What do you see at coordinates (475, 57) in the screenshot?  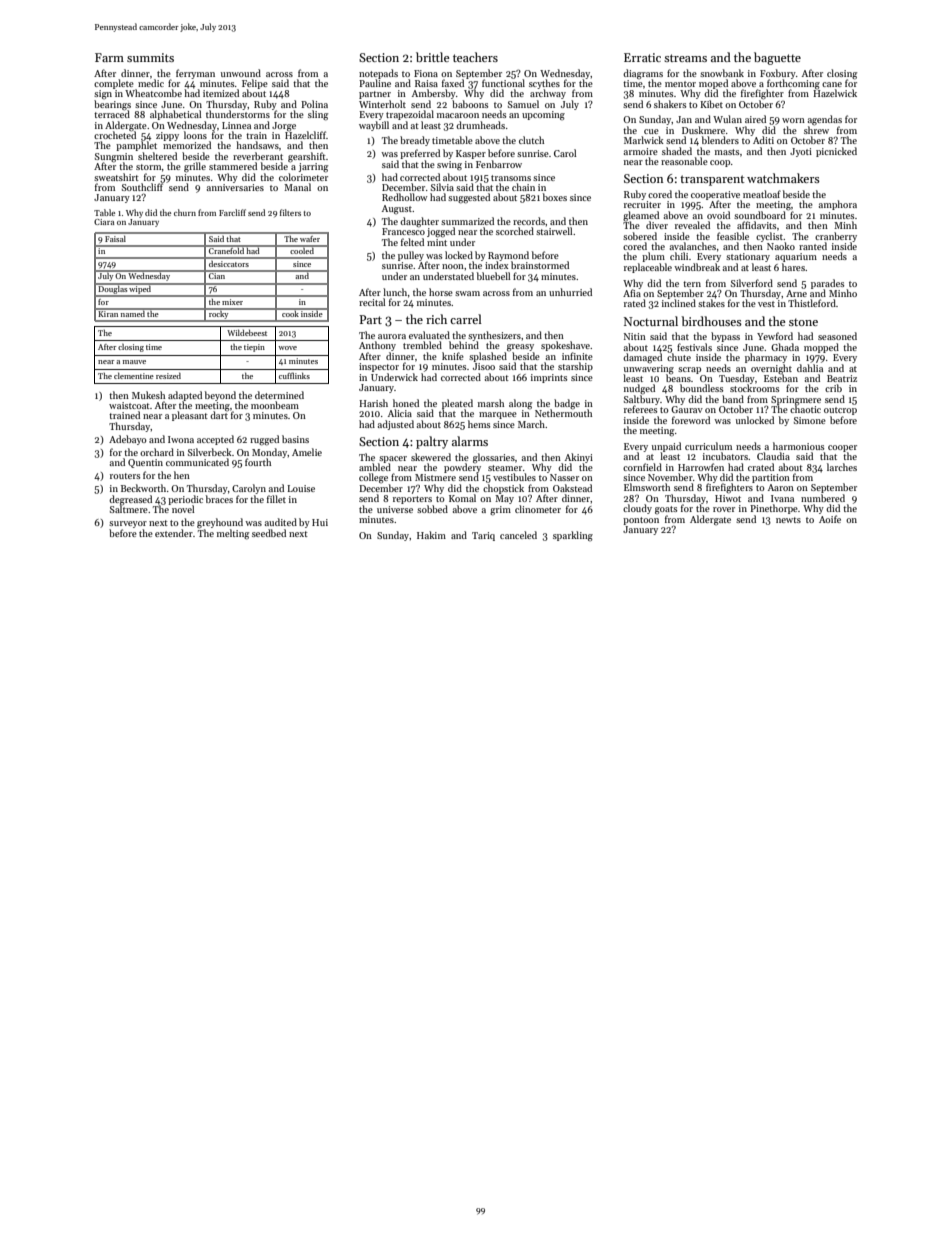 I see `teachers` at bounding box center [475, 57].
